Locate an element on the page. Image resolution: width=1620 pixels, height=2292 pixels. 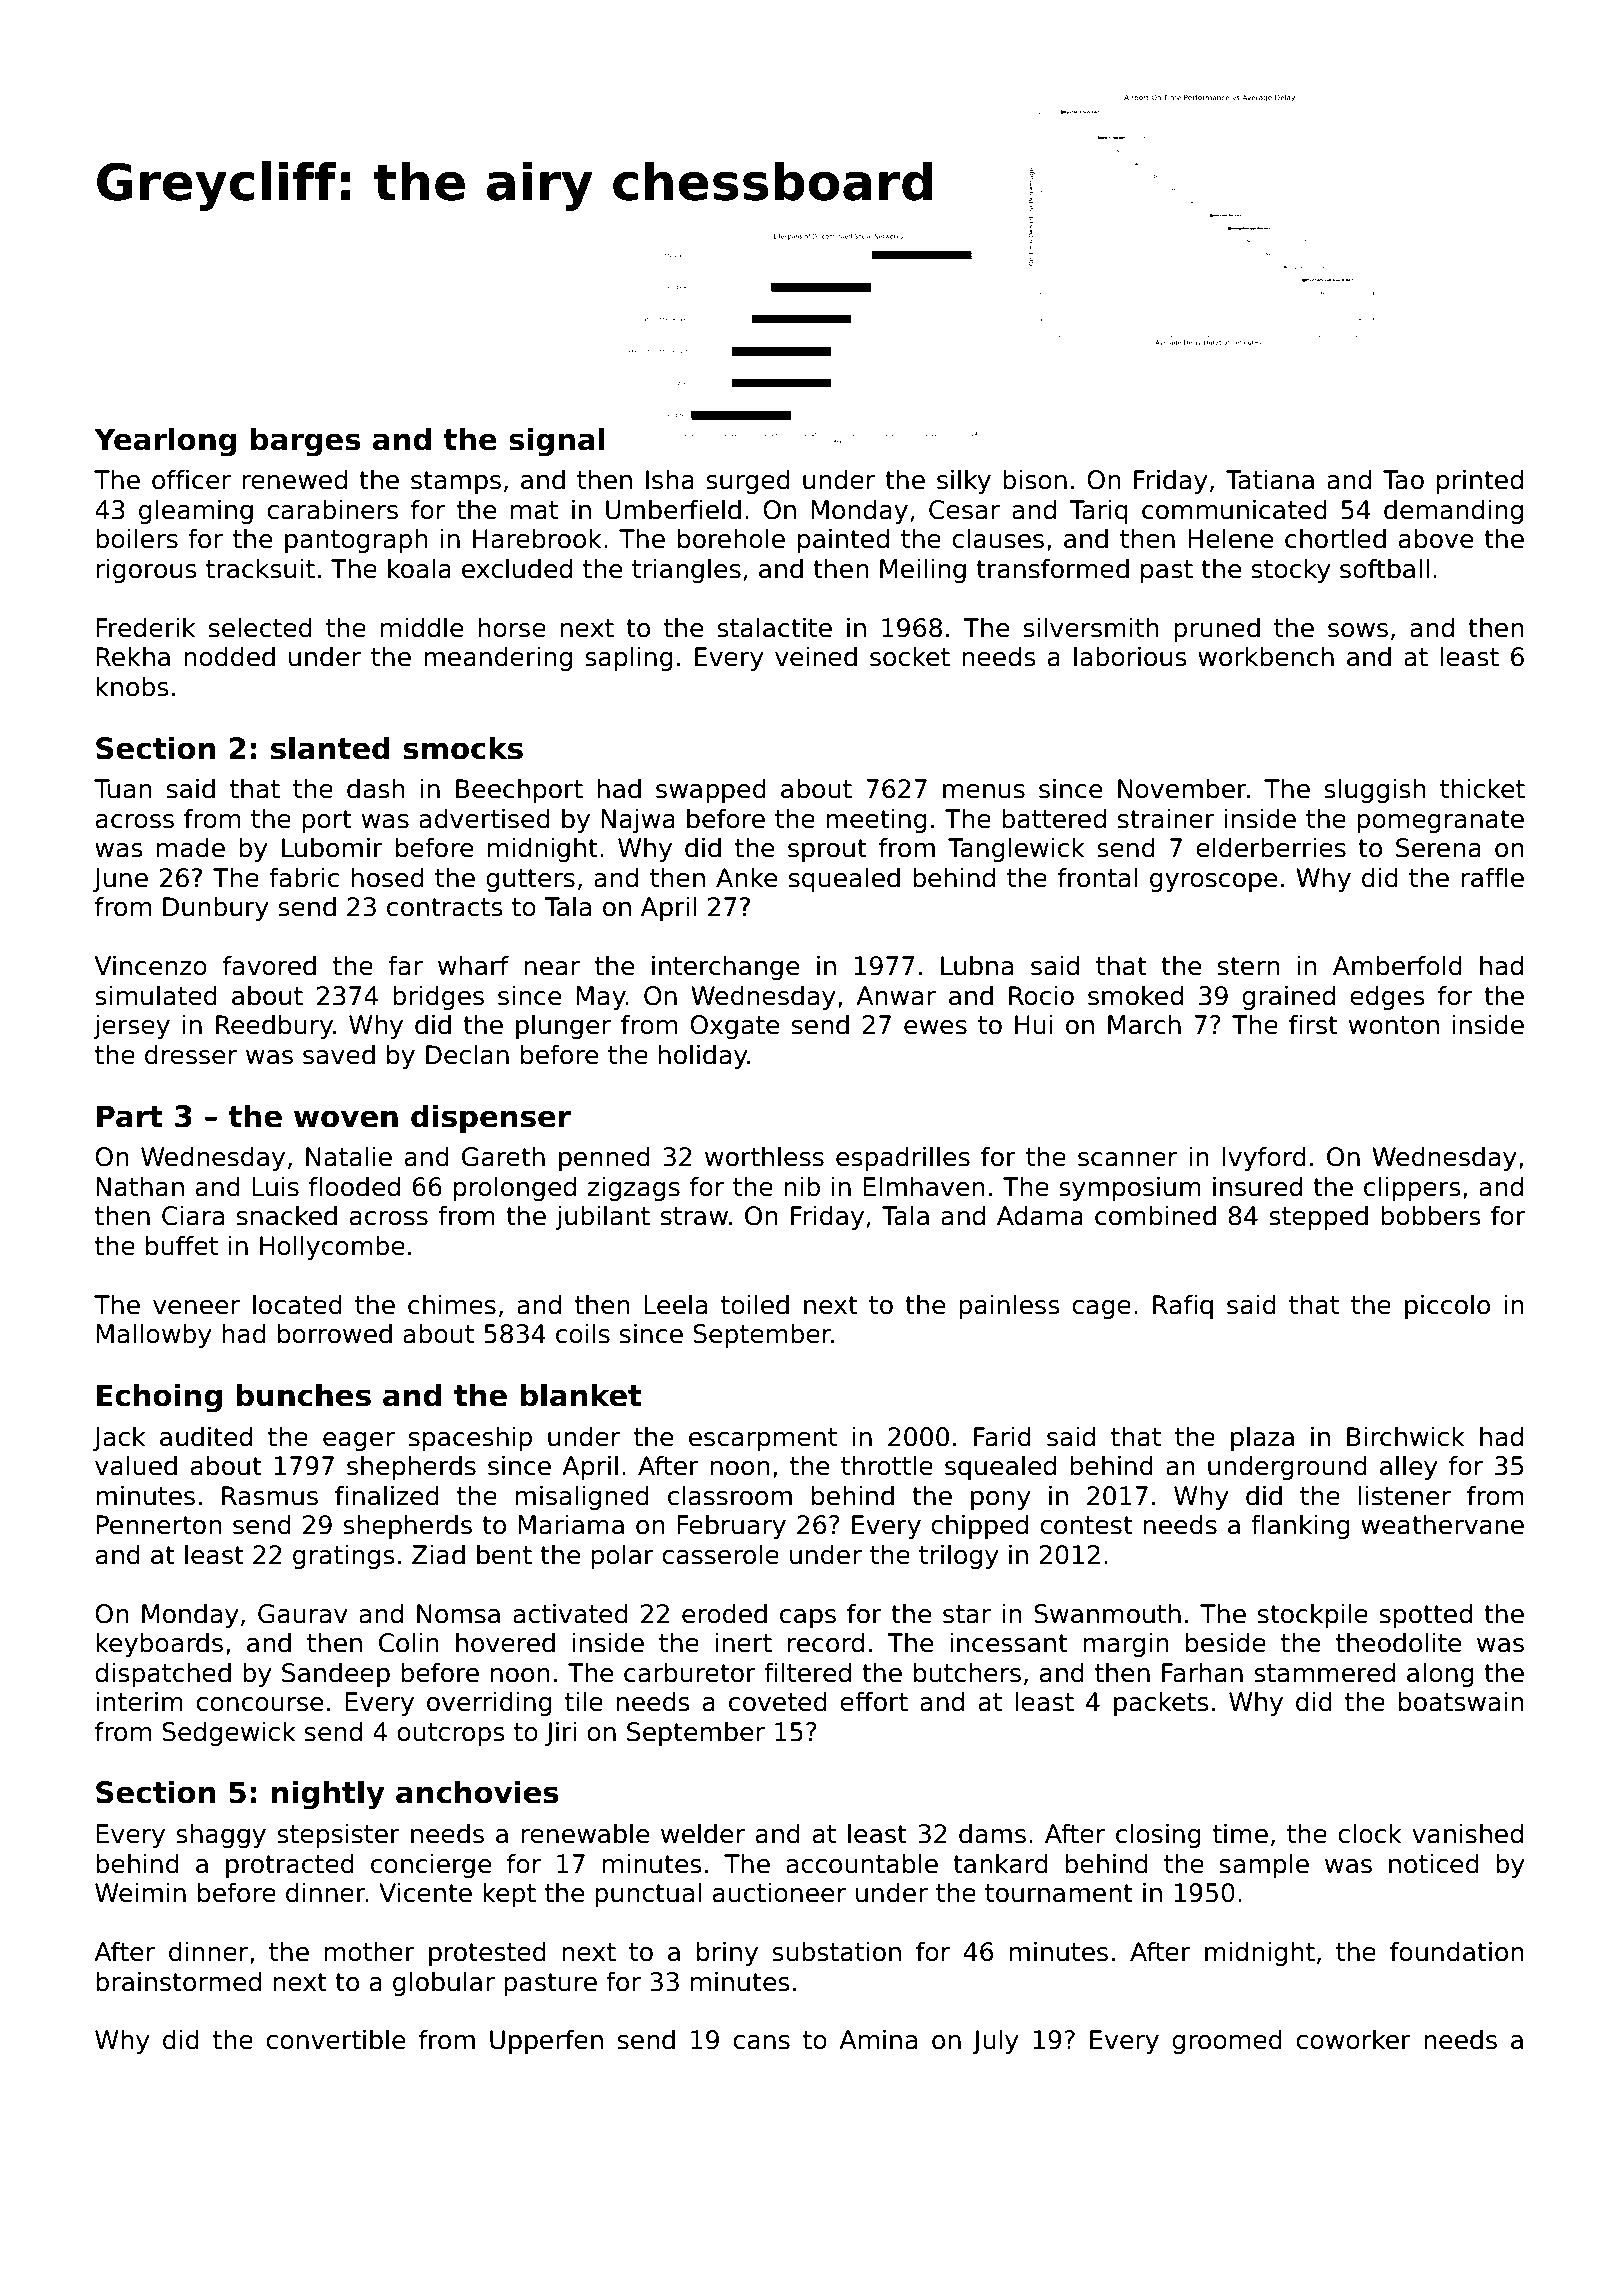
escarpment is located at coordinates (763, 1439).
